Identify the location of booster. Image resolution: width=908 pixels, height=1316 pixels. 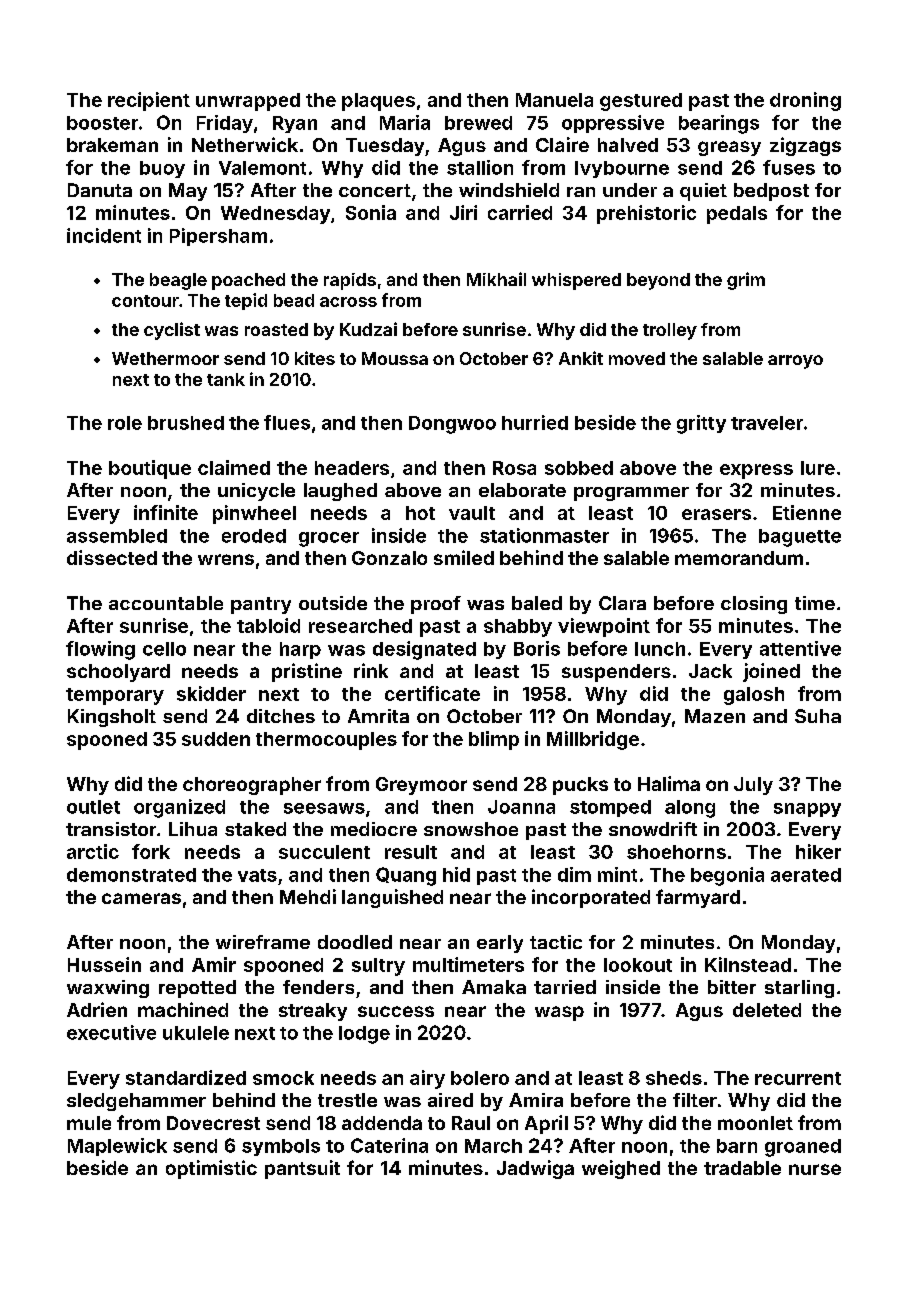
(102, 123).
